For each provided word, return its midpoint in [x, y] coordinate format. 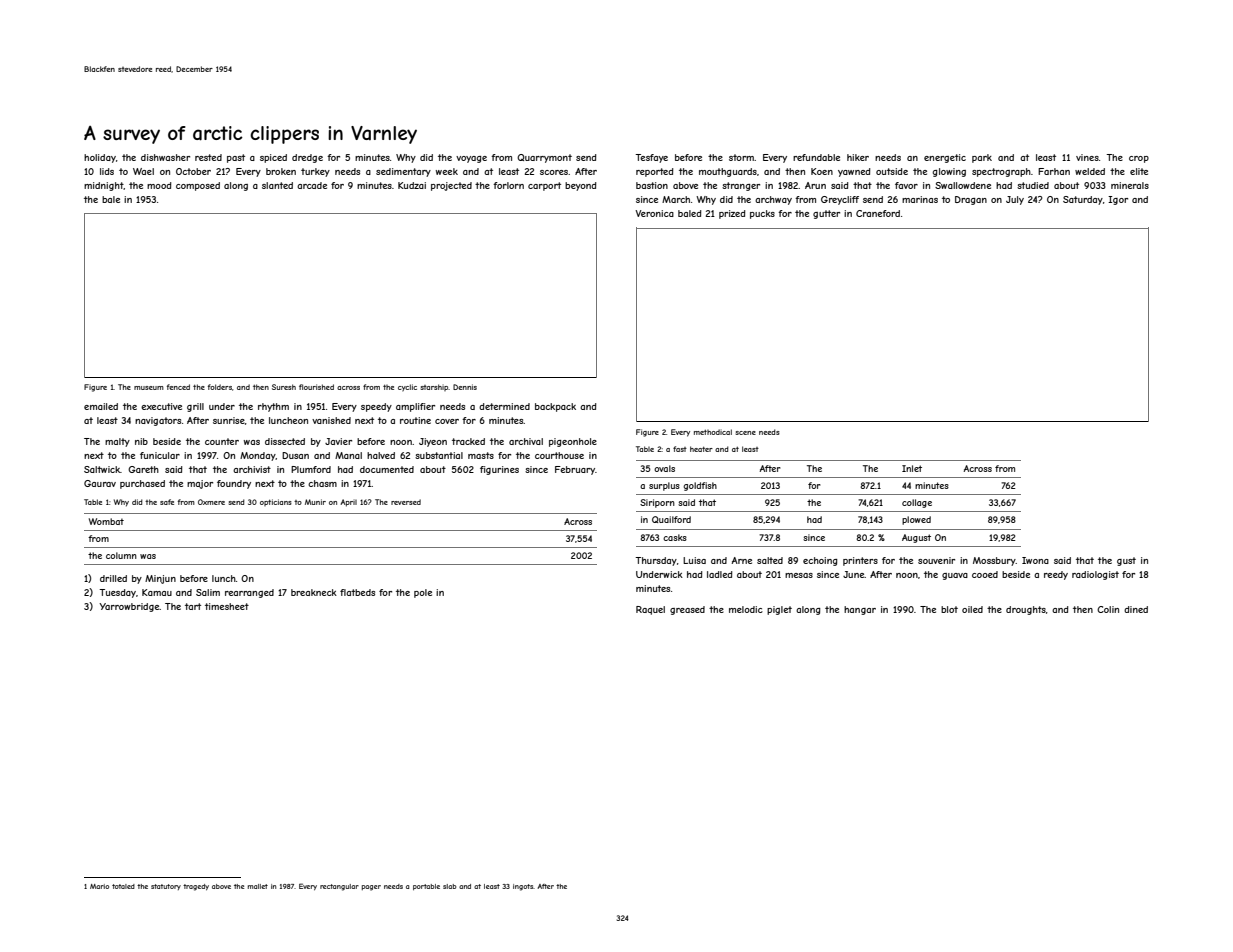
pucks [762, 214]
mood [159, 185]
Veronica [654, 213]
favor [906, 185]
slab [449, 886]
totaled [123, 886]
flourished [316, 387]
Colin [1108, 609]
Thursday [656, 561]
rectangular [339, 887]
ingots [523, 887]
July [1015, 200]
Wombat [106, 521]
